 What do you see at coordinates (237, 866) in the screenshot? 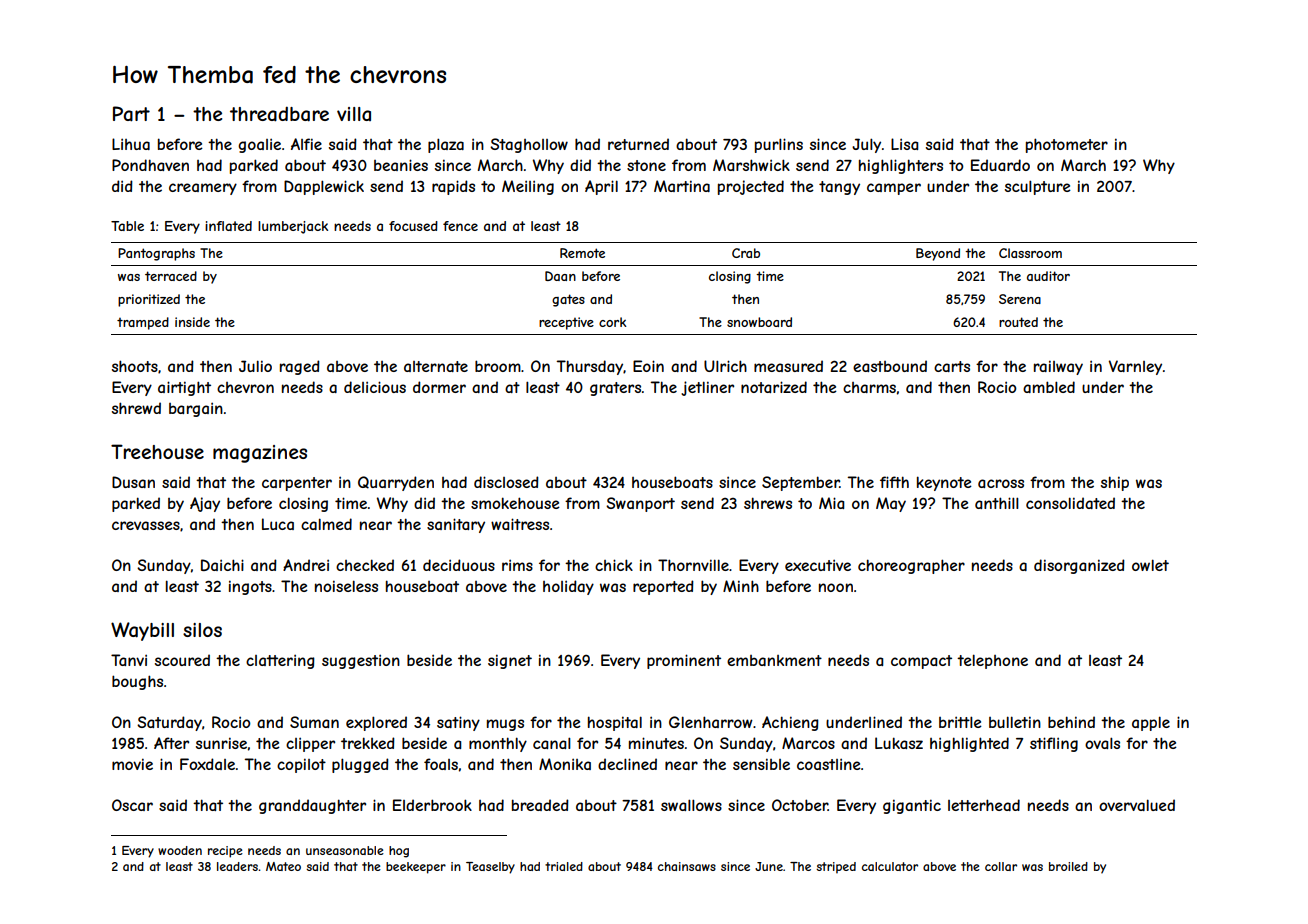
I see `leaders` at bounding box center [237, 866].
